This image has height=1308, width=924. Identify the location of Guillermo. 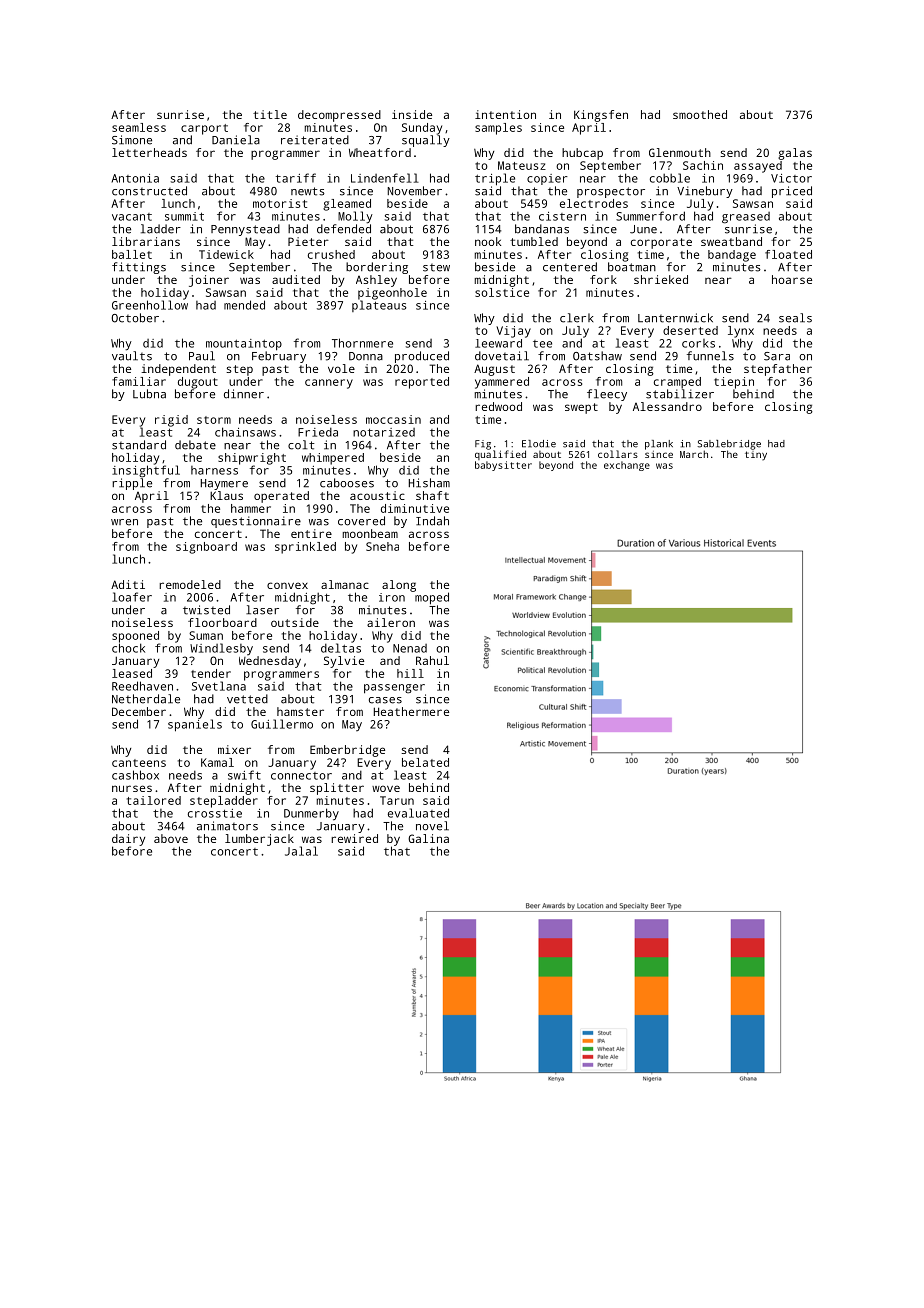
(282, 724).
